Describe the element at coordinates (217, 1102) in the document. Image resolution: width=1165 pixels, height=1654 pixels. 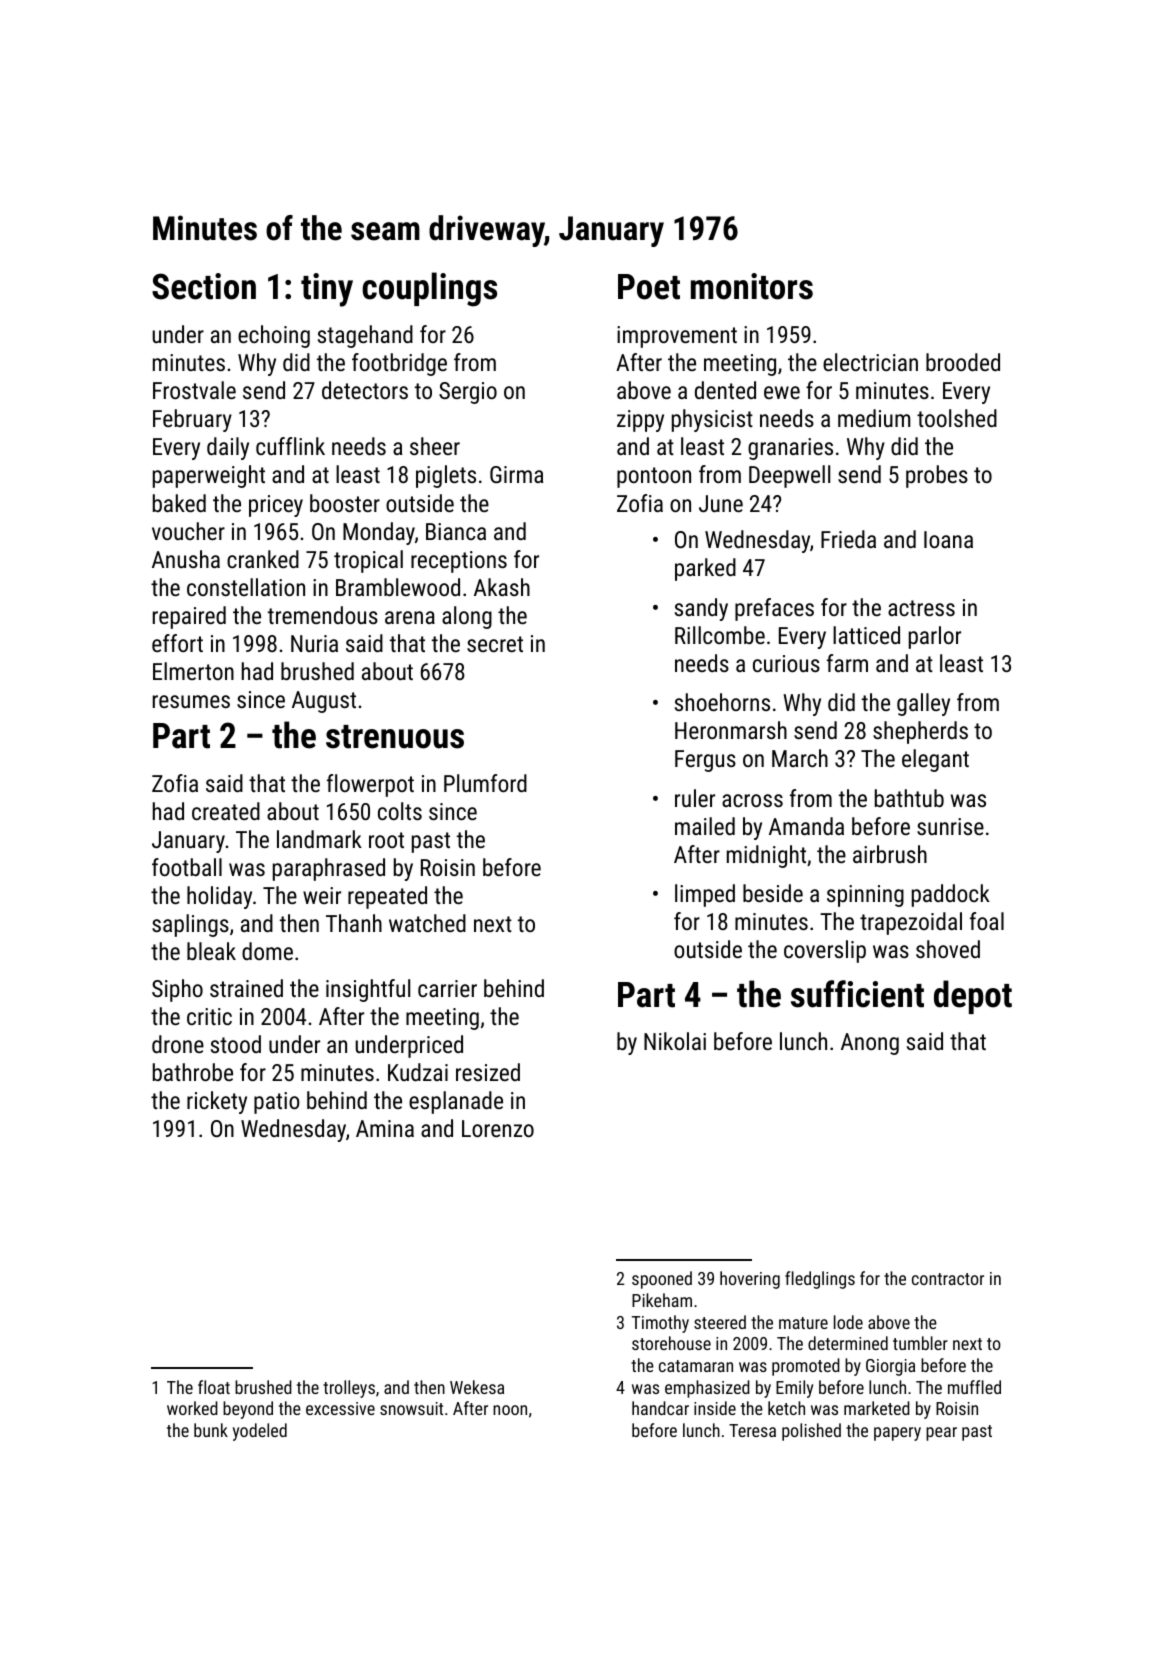
I see `rickety` at that location.
